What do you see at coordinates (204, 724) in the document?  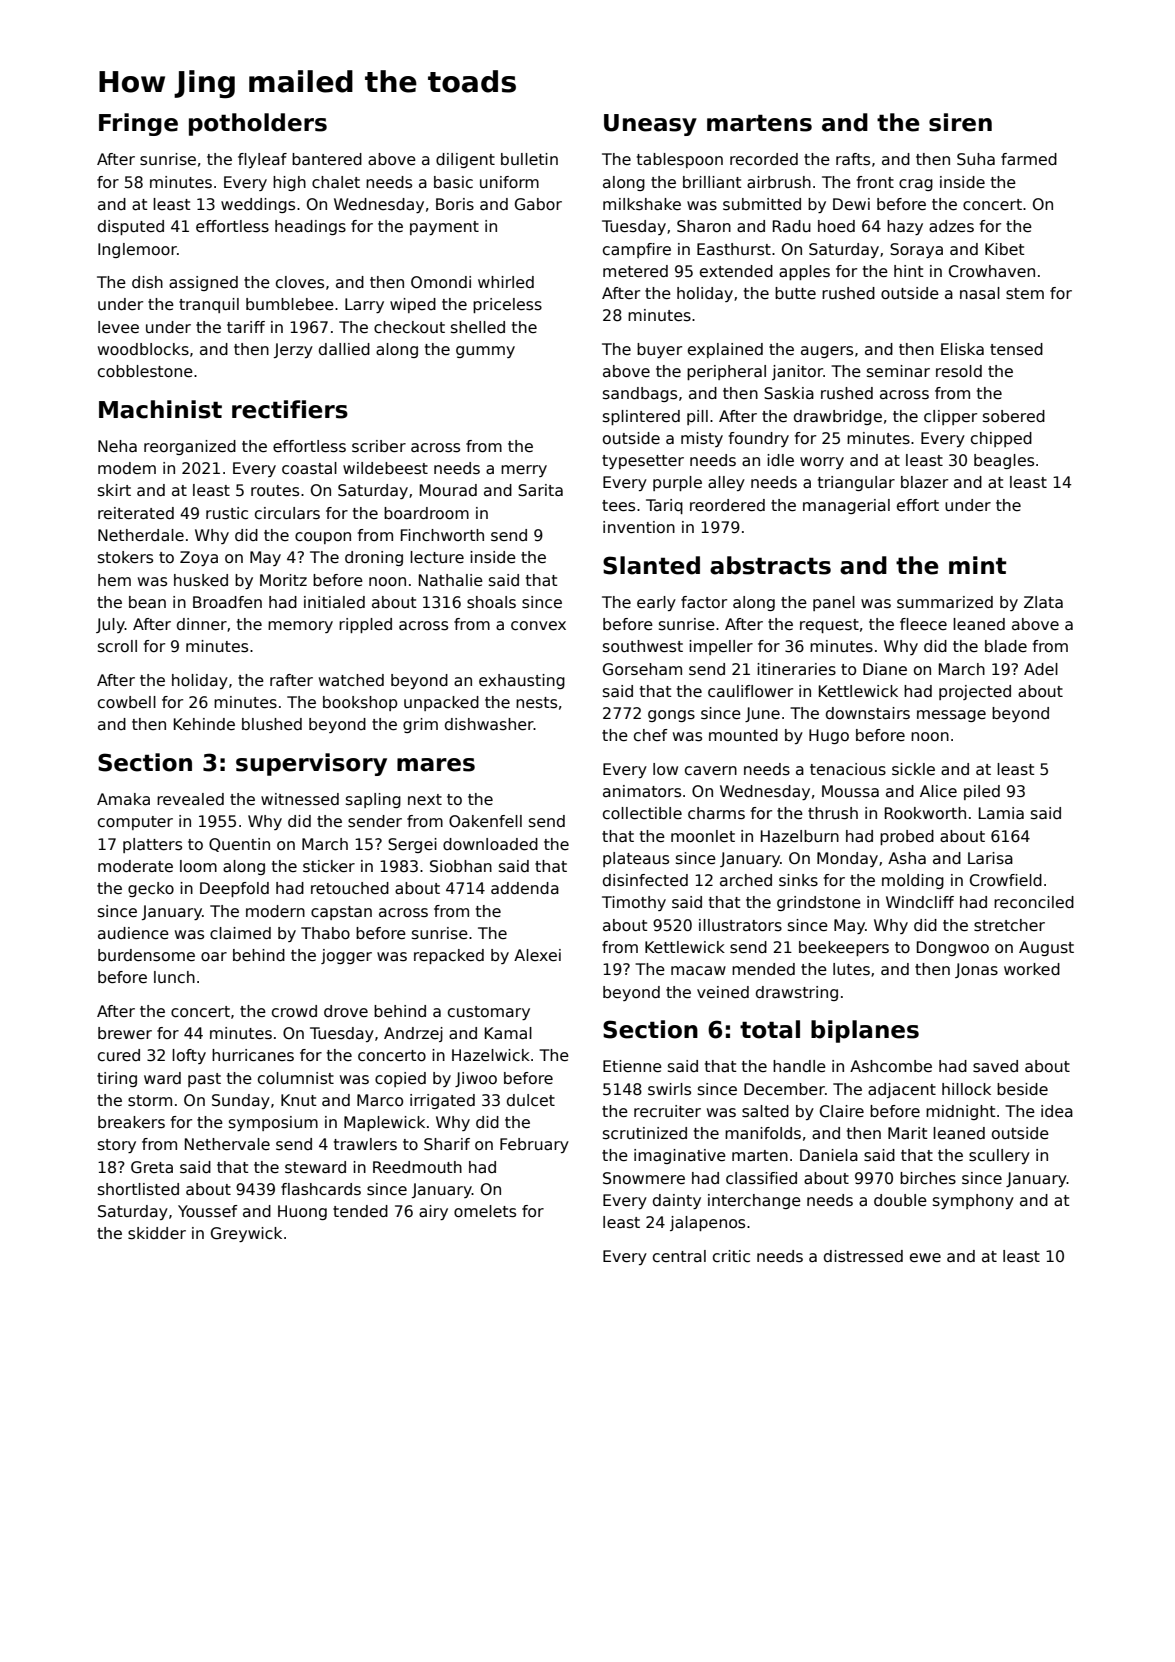 I see `Kehinde` at bounding box center [204, 724].
